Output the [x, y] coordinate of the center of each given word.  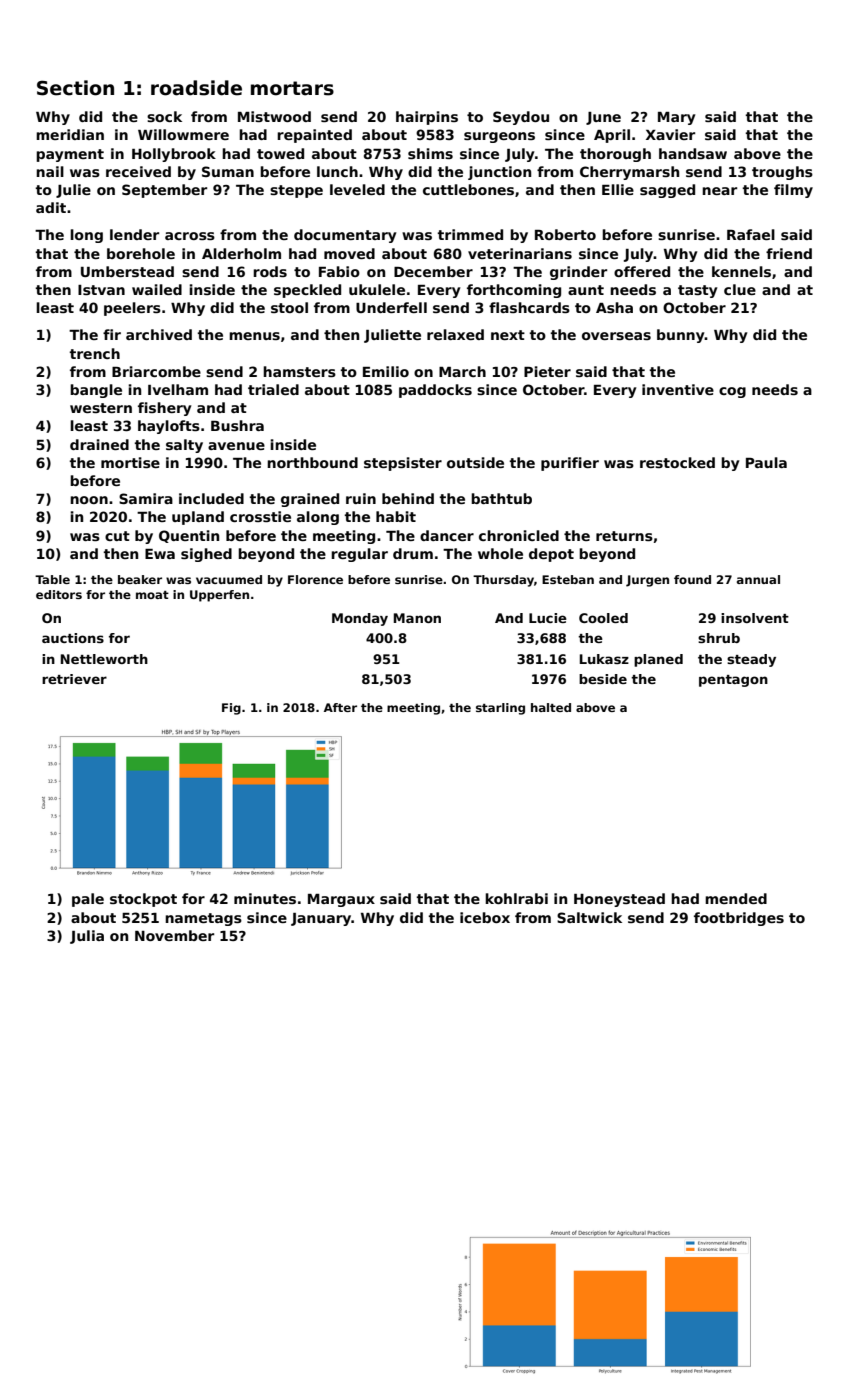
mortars [292, 88]
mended [736, 898]
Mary [676, 118]
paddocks [435, 391]
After [340, 707]
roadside [196, 88]
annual [758, 579]
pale [88, 900]
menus [254, 336]
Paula [766, 462]
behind [408, 498]
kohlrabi [516, 898]
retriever [74, 679]
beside [603, 679]
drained [99, 444]
